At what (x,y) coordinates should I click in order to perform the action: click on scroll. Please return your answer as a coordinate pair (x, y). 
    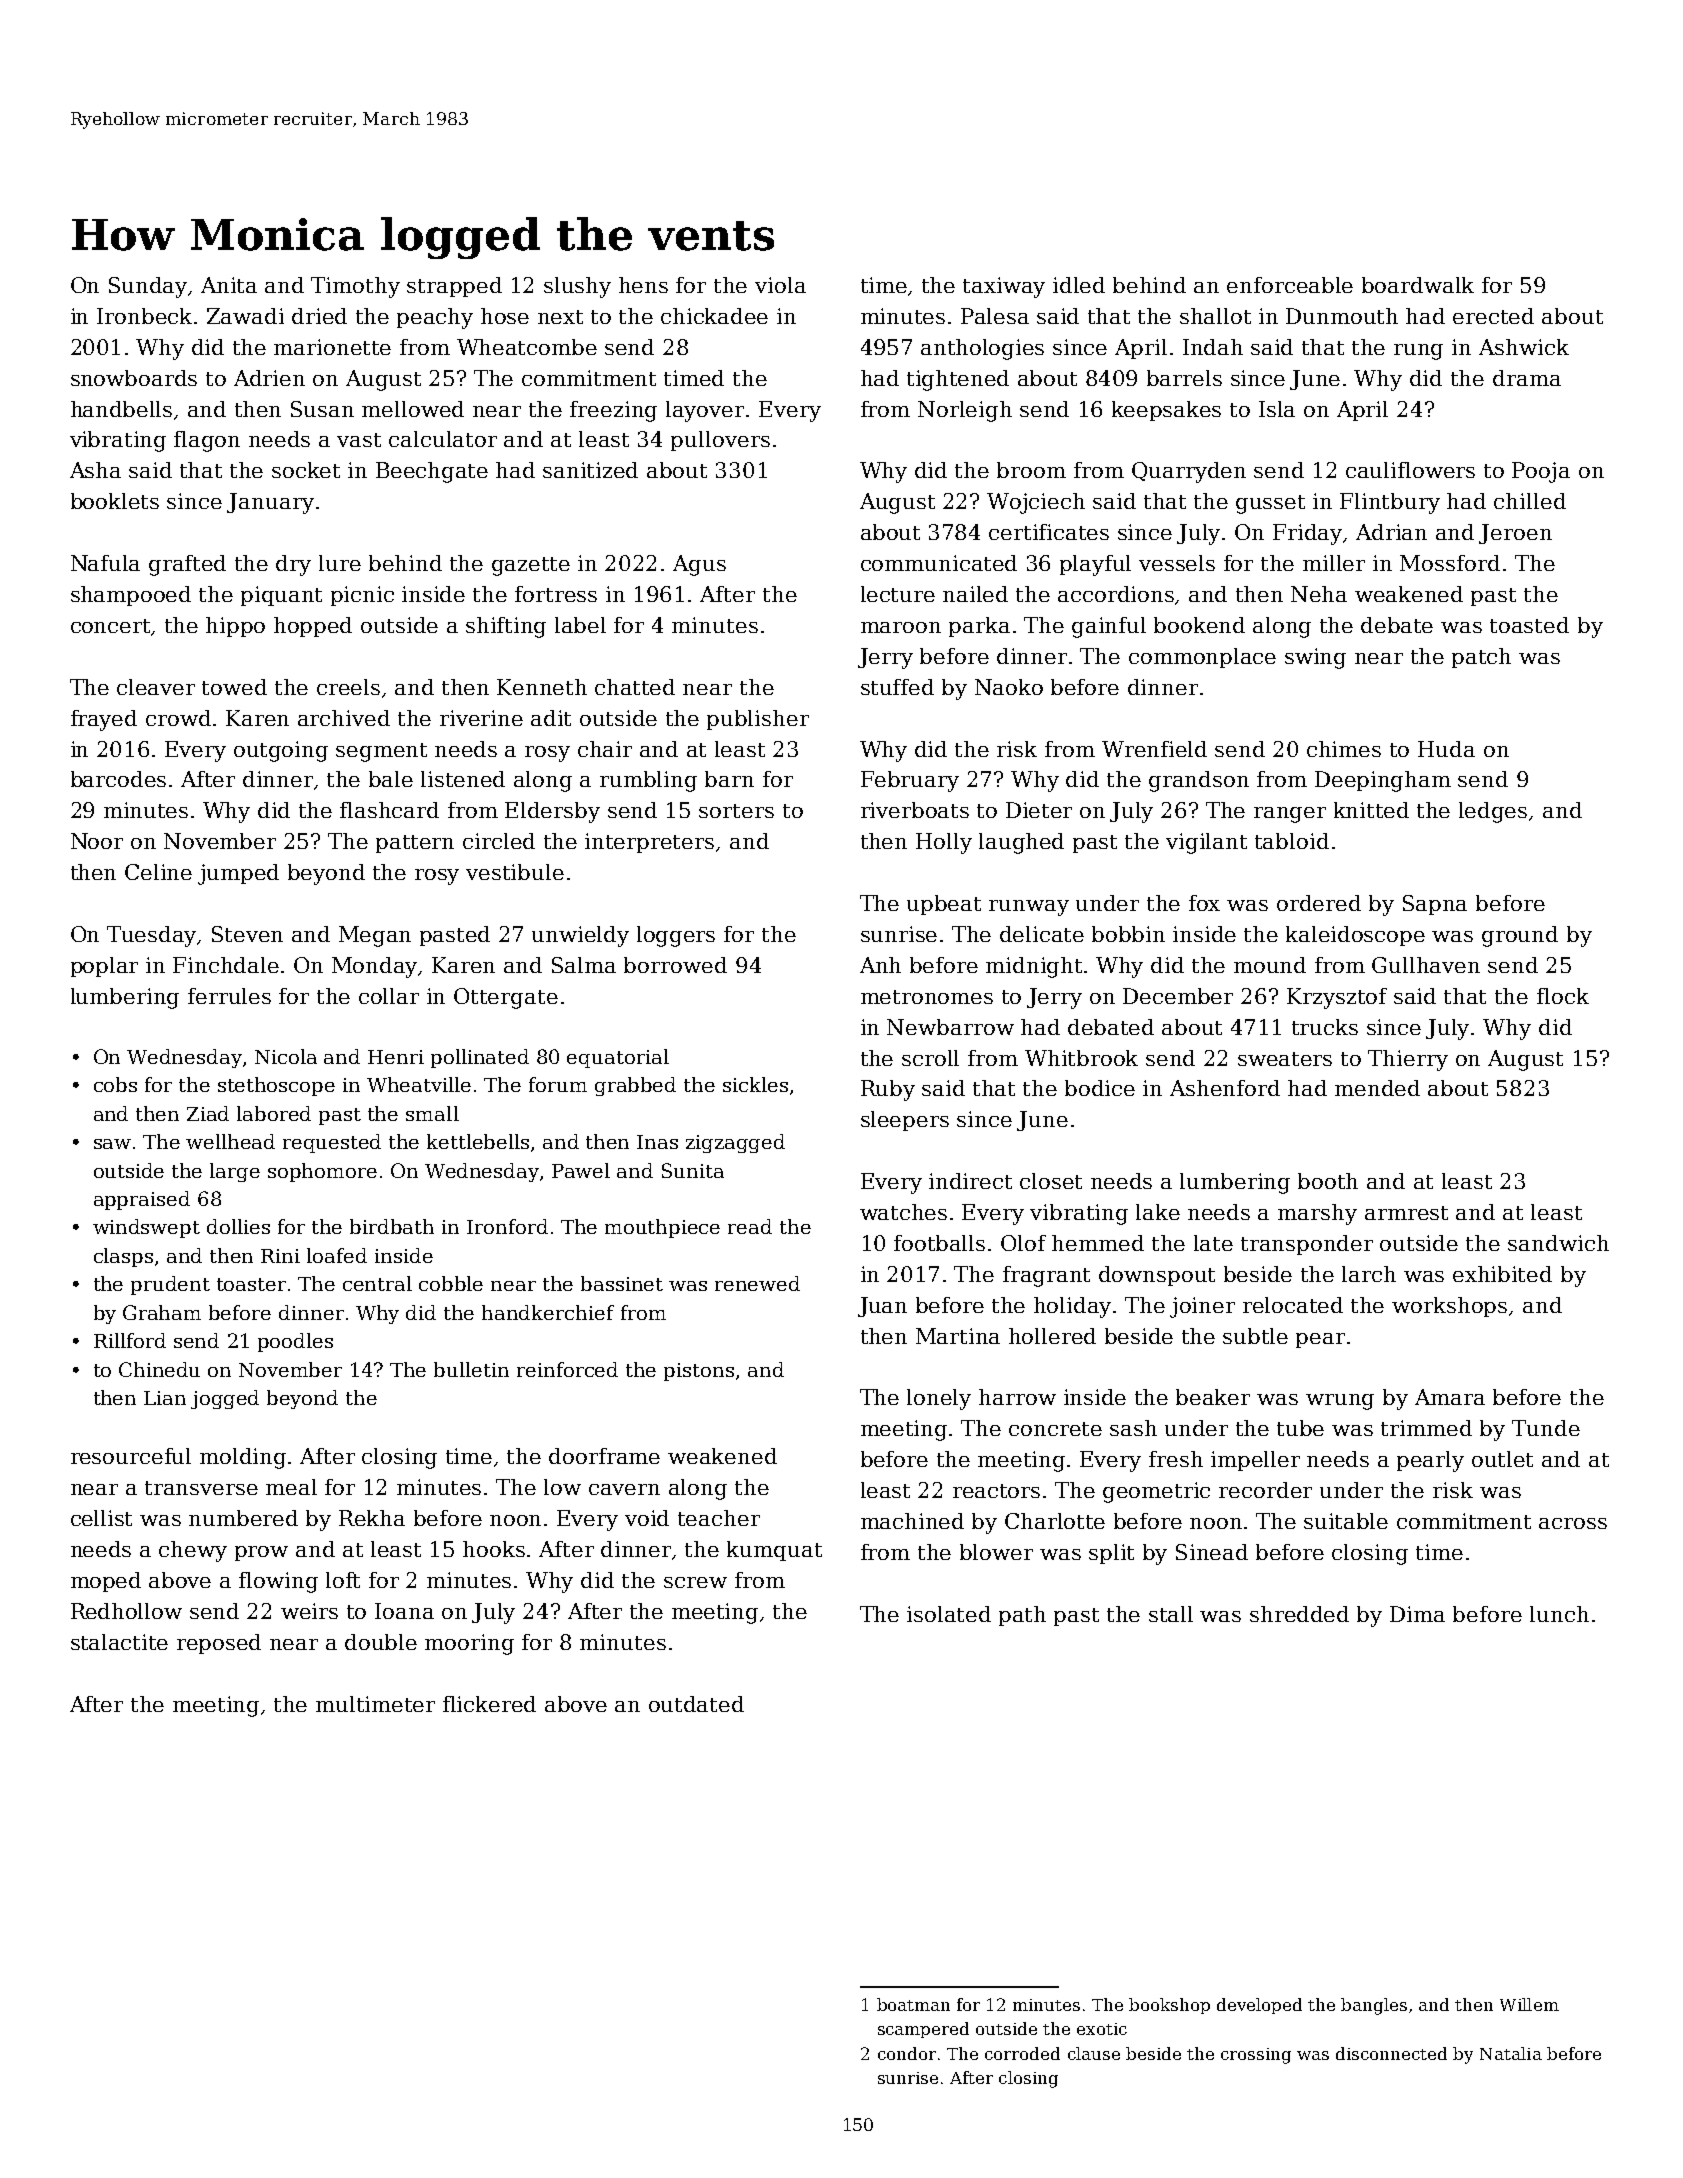
    Looking at the image, I should click on (930, 1058).
